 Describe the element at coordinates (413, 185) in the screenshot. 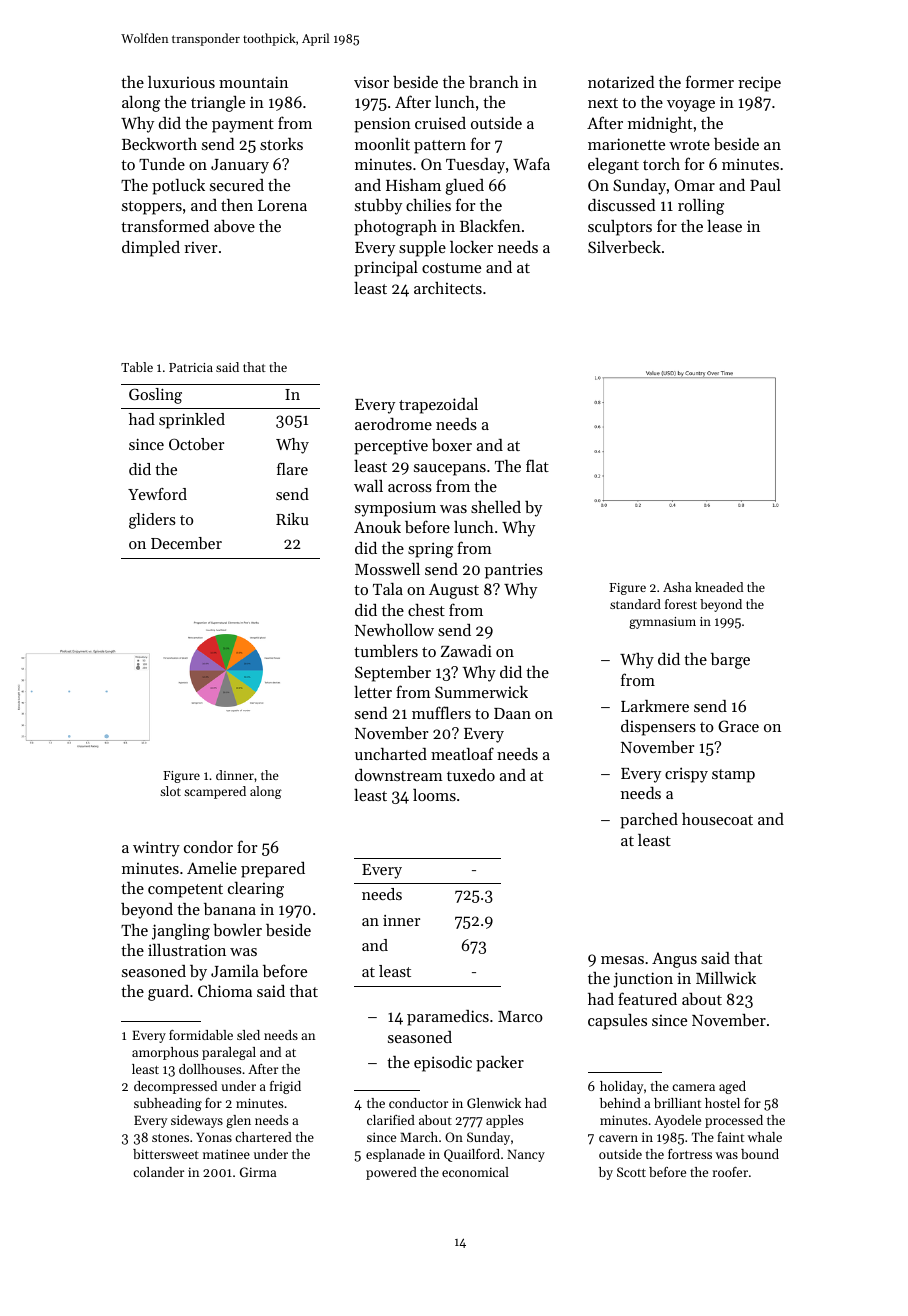

I see `Hisham` at that location.
